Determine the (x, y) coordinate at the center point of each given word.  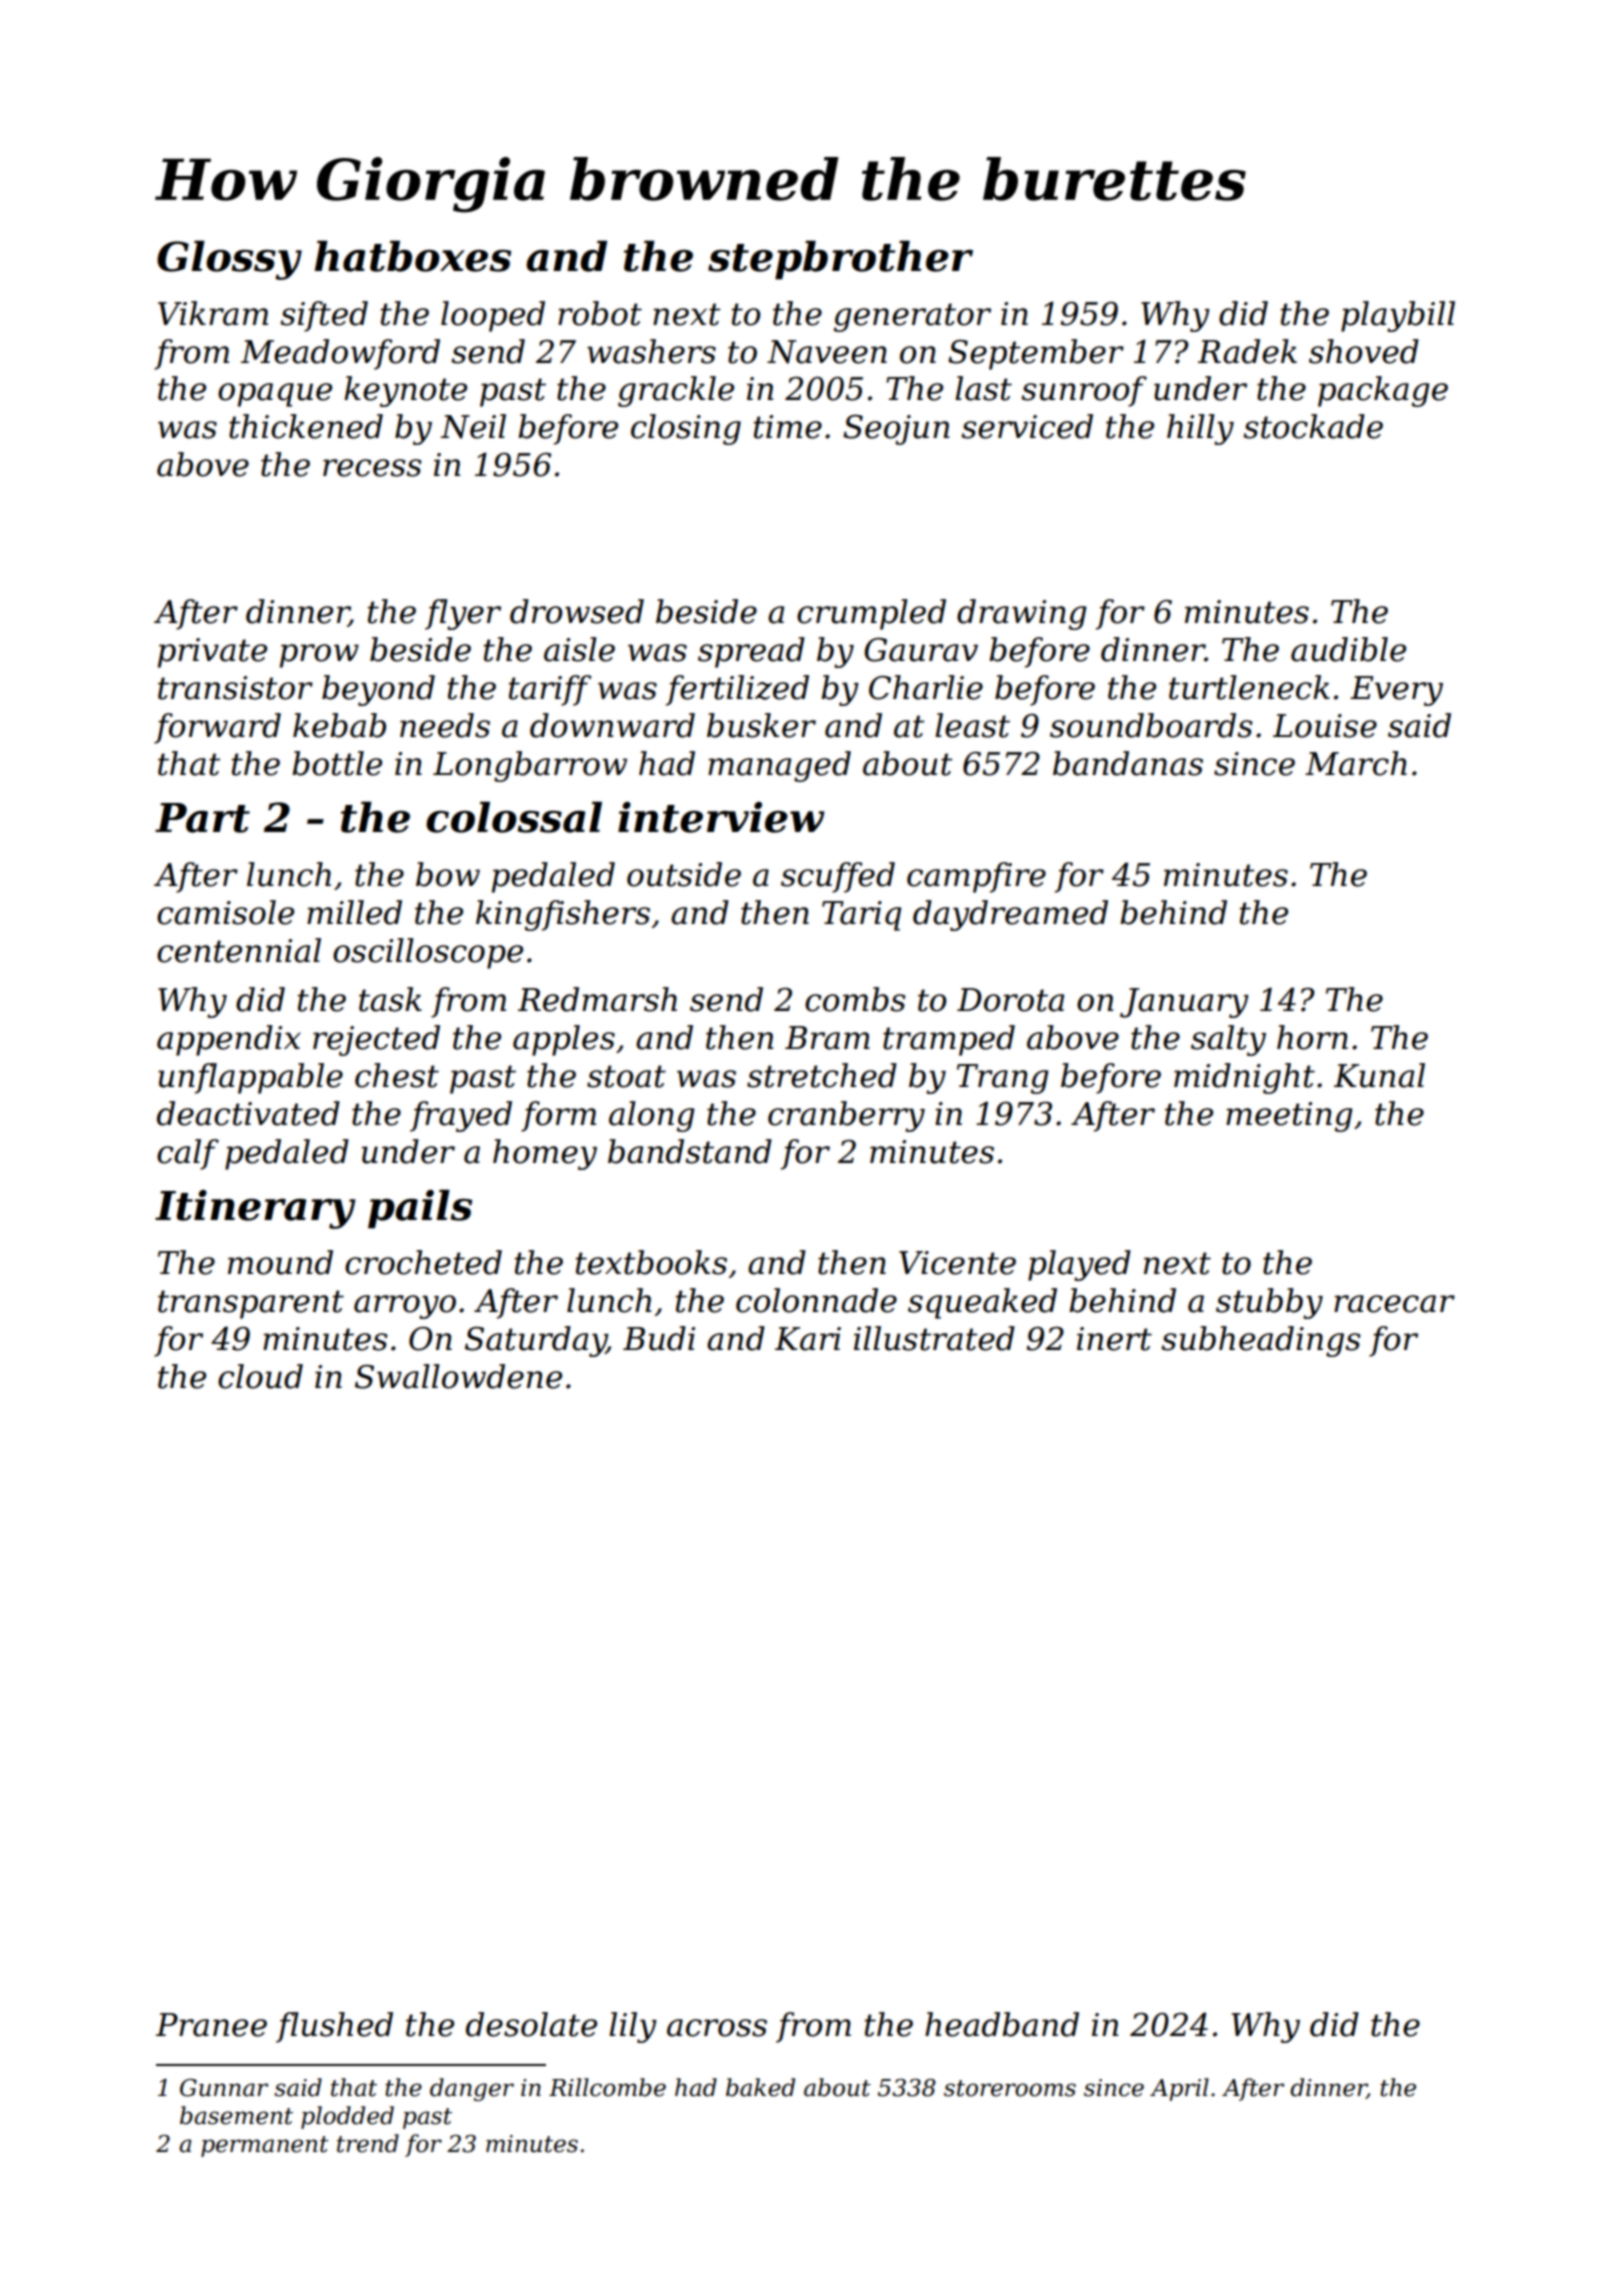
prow (319, 656)
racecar (1394, 1304)
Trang (1003, 1079)
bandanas (1128, 763)
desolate (531, 2024)
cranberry (846, 1116)
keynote (405, 391)
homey (545, 1154)
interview (721, 817)
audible (1348, 649)
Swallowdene (458, 1376)
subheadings (1260, 1341)
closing (686, 429)
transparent (251, 1304)
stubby (1269, 1303)
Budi (659, 1338)
